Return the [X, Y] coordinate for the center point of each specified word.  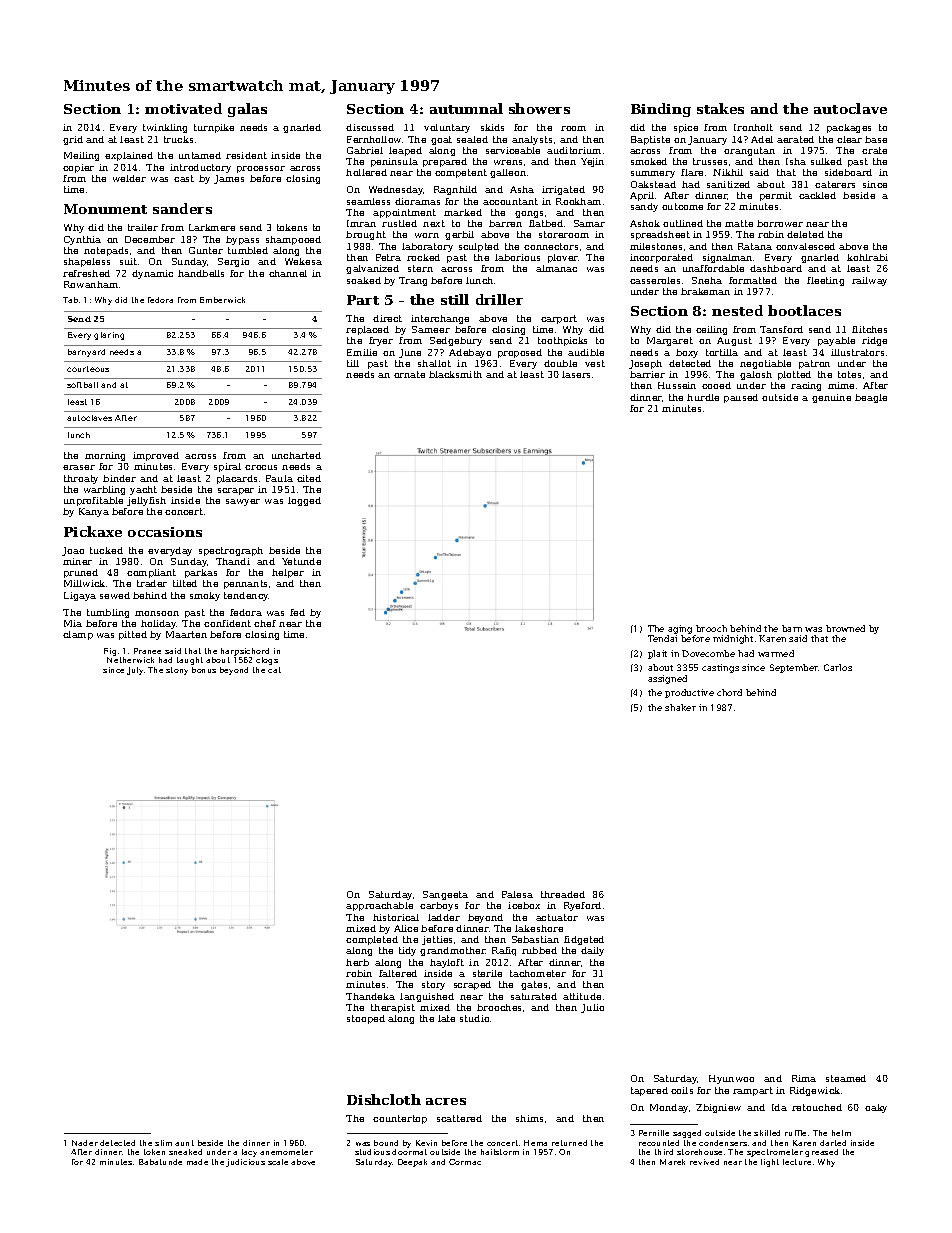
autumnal [466, 108]
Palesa [517, 894]
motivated [183, 108]
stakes [720, 108]
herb [357, 962]
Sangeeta [445, 895]
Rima [804, 1078]
